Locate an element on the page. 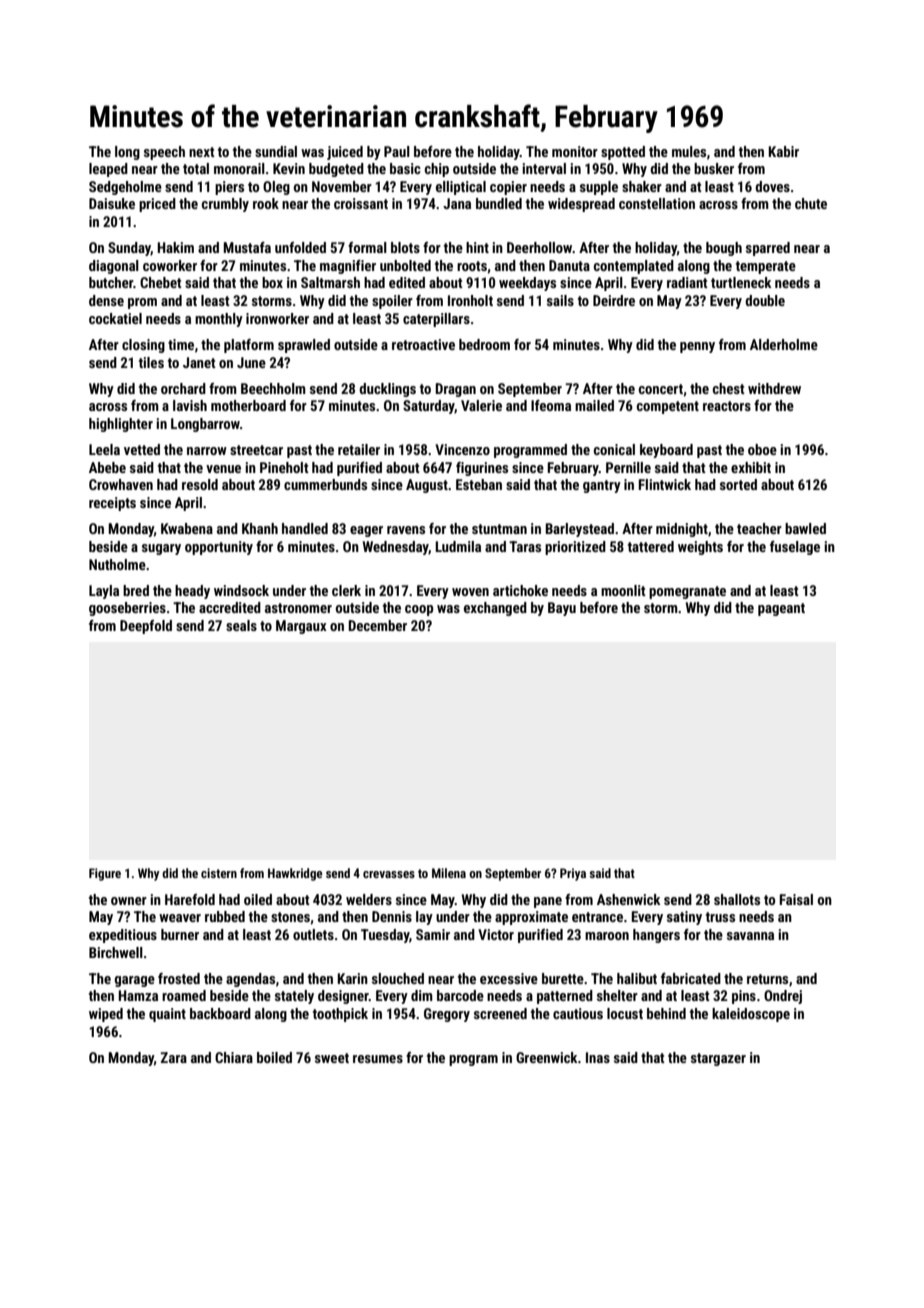  withdrew is located at coordinates (774, 388).
